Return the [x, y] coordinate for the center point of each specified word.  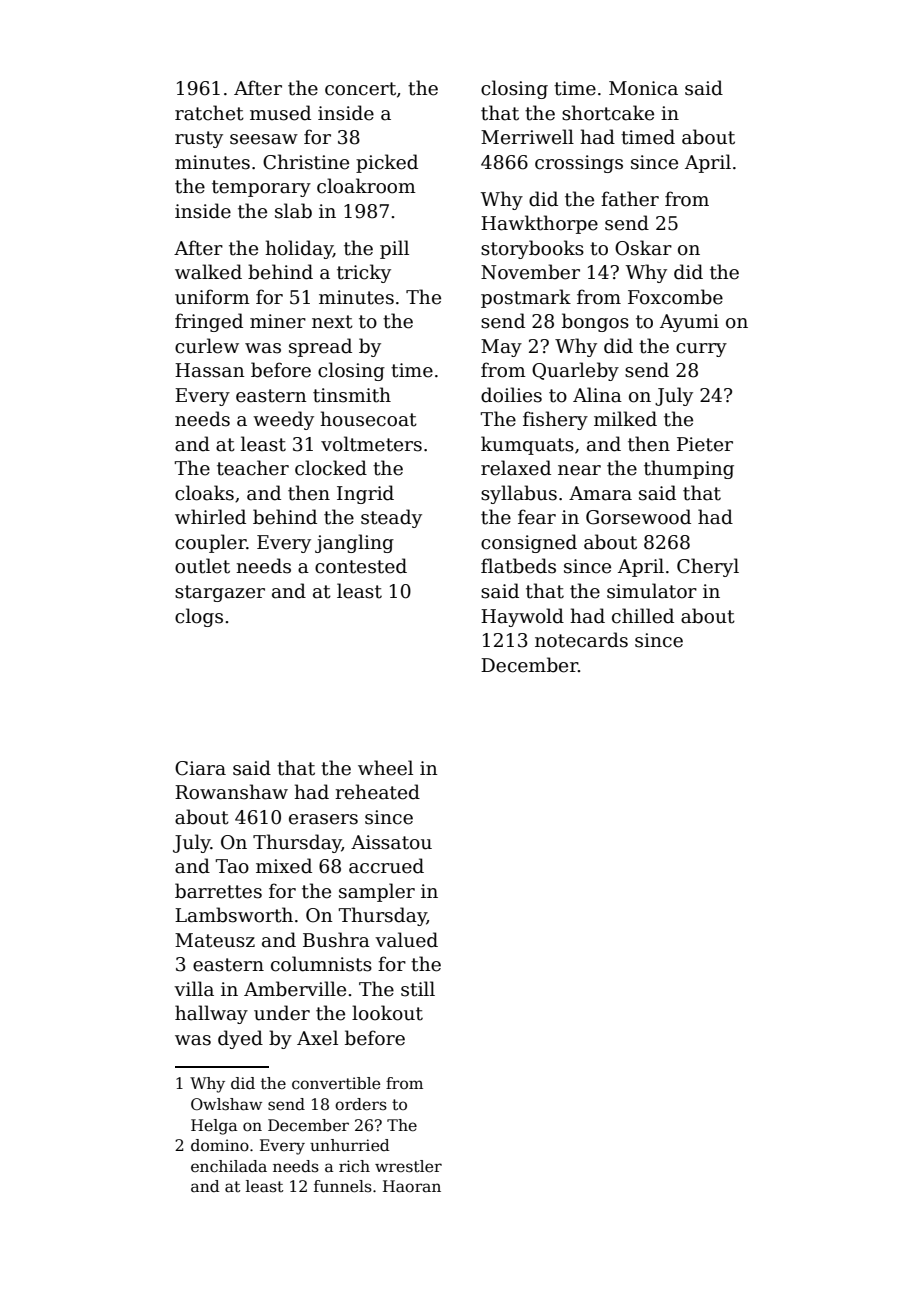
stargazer [220, 593]
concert [360, 89]
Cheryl [708, 567]
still [418, 989]
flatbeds [518, 566]
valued [406, 940]
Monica [643, 88]
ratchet [209, 113]
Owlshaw [226, 1104]
